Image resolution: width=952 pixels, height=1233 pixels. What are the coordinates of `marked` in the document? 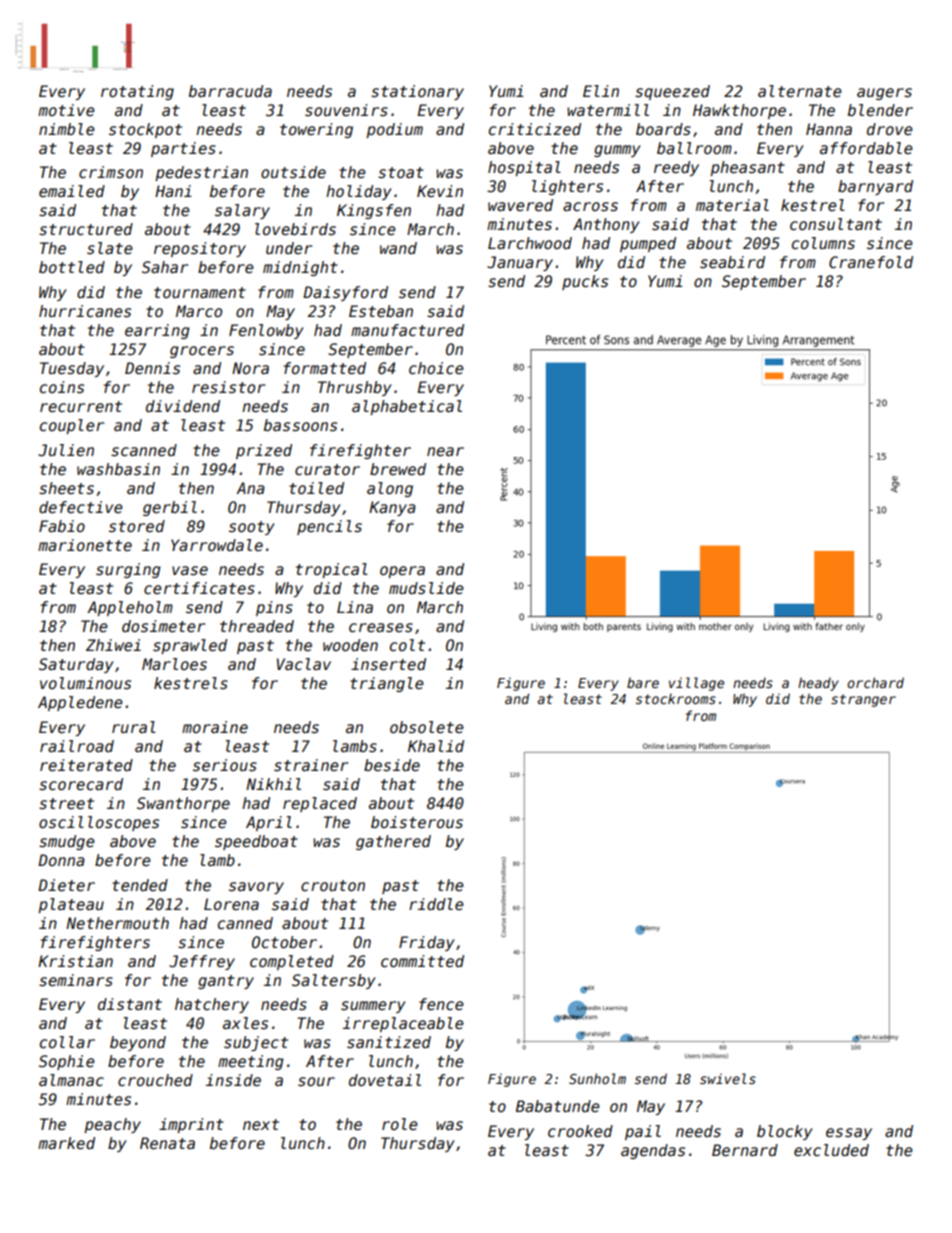 It's located at (66, 1143).
